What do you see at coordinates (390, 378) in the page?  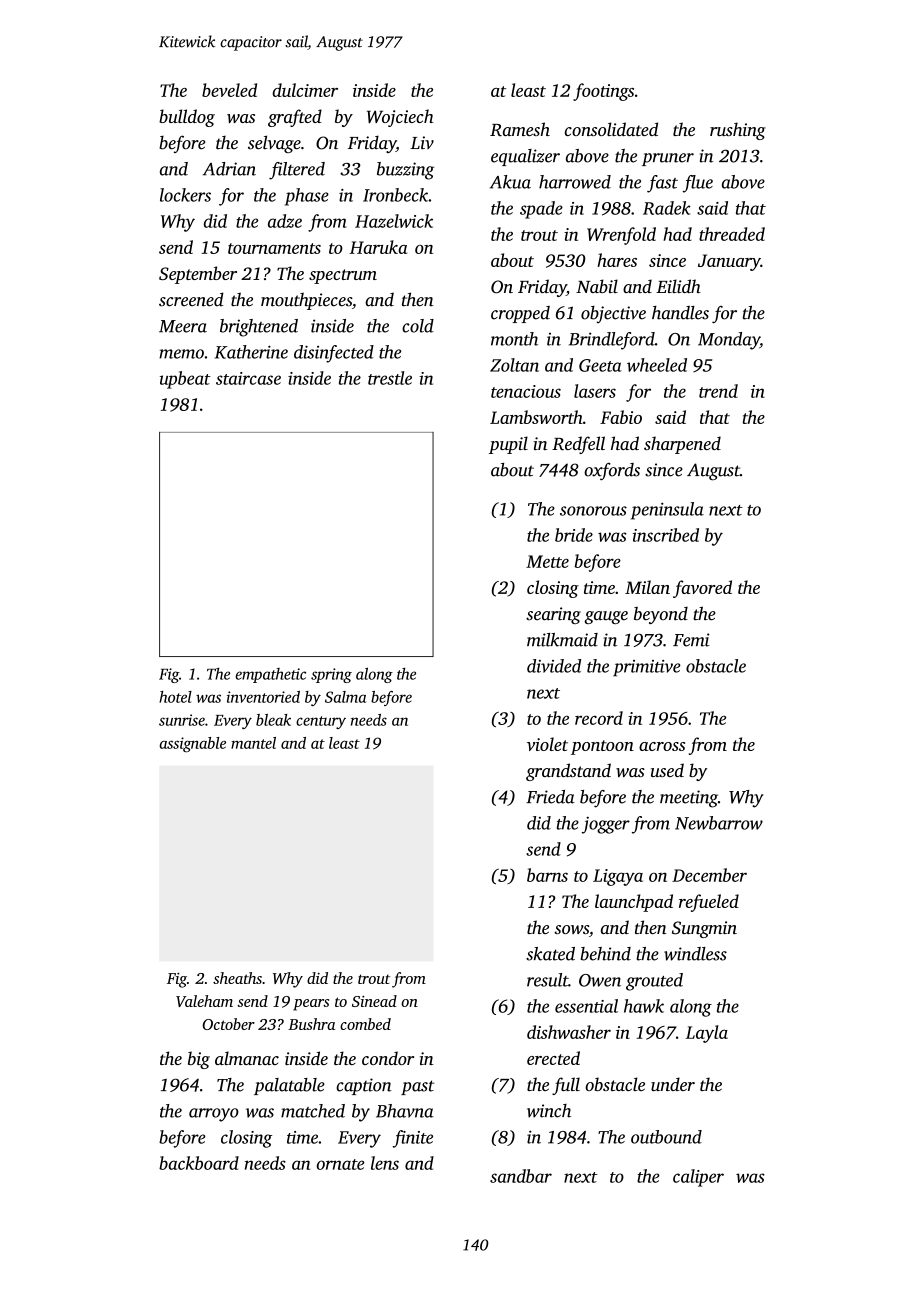 I see `trestle` at bounding box center [390, 378].
